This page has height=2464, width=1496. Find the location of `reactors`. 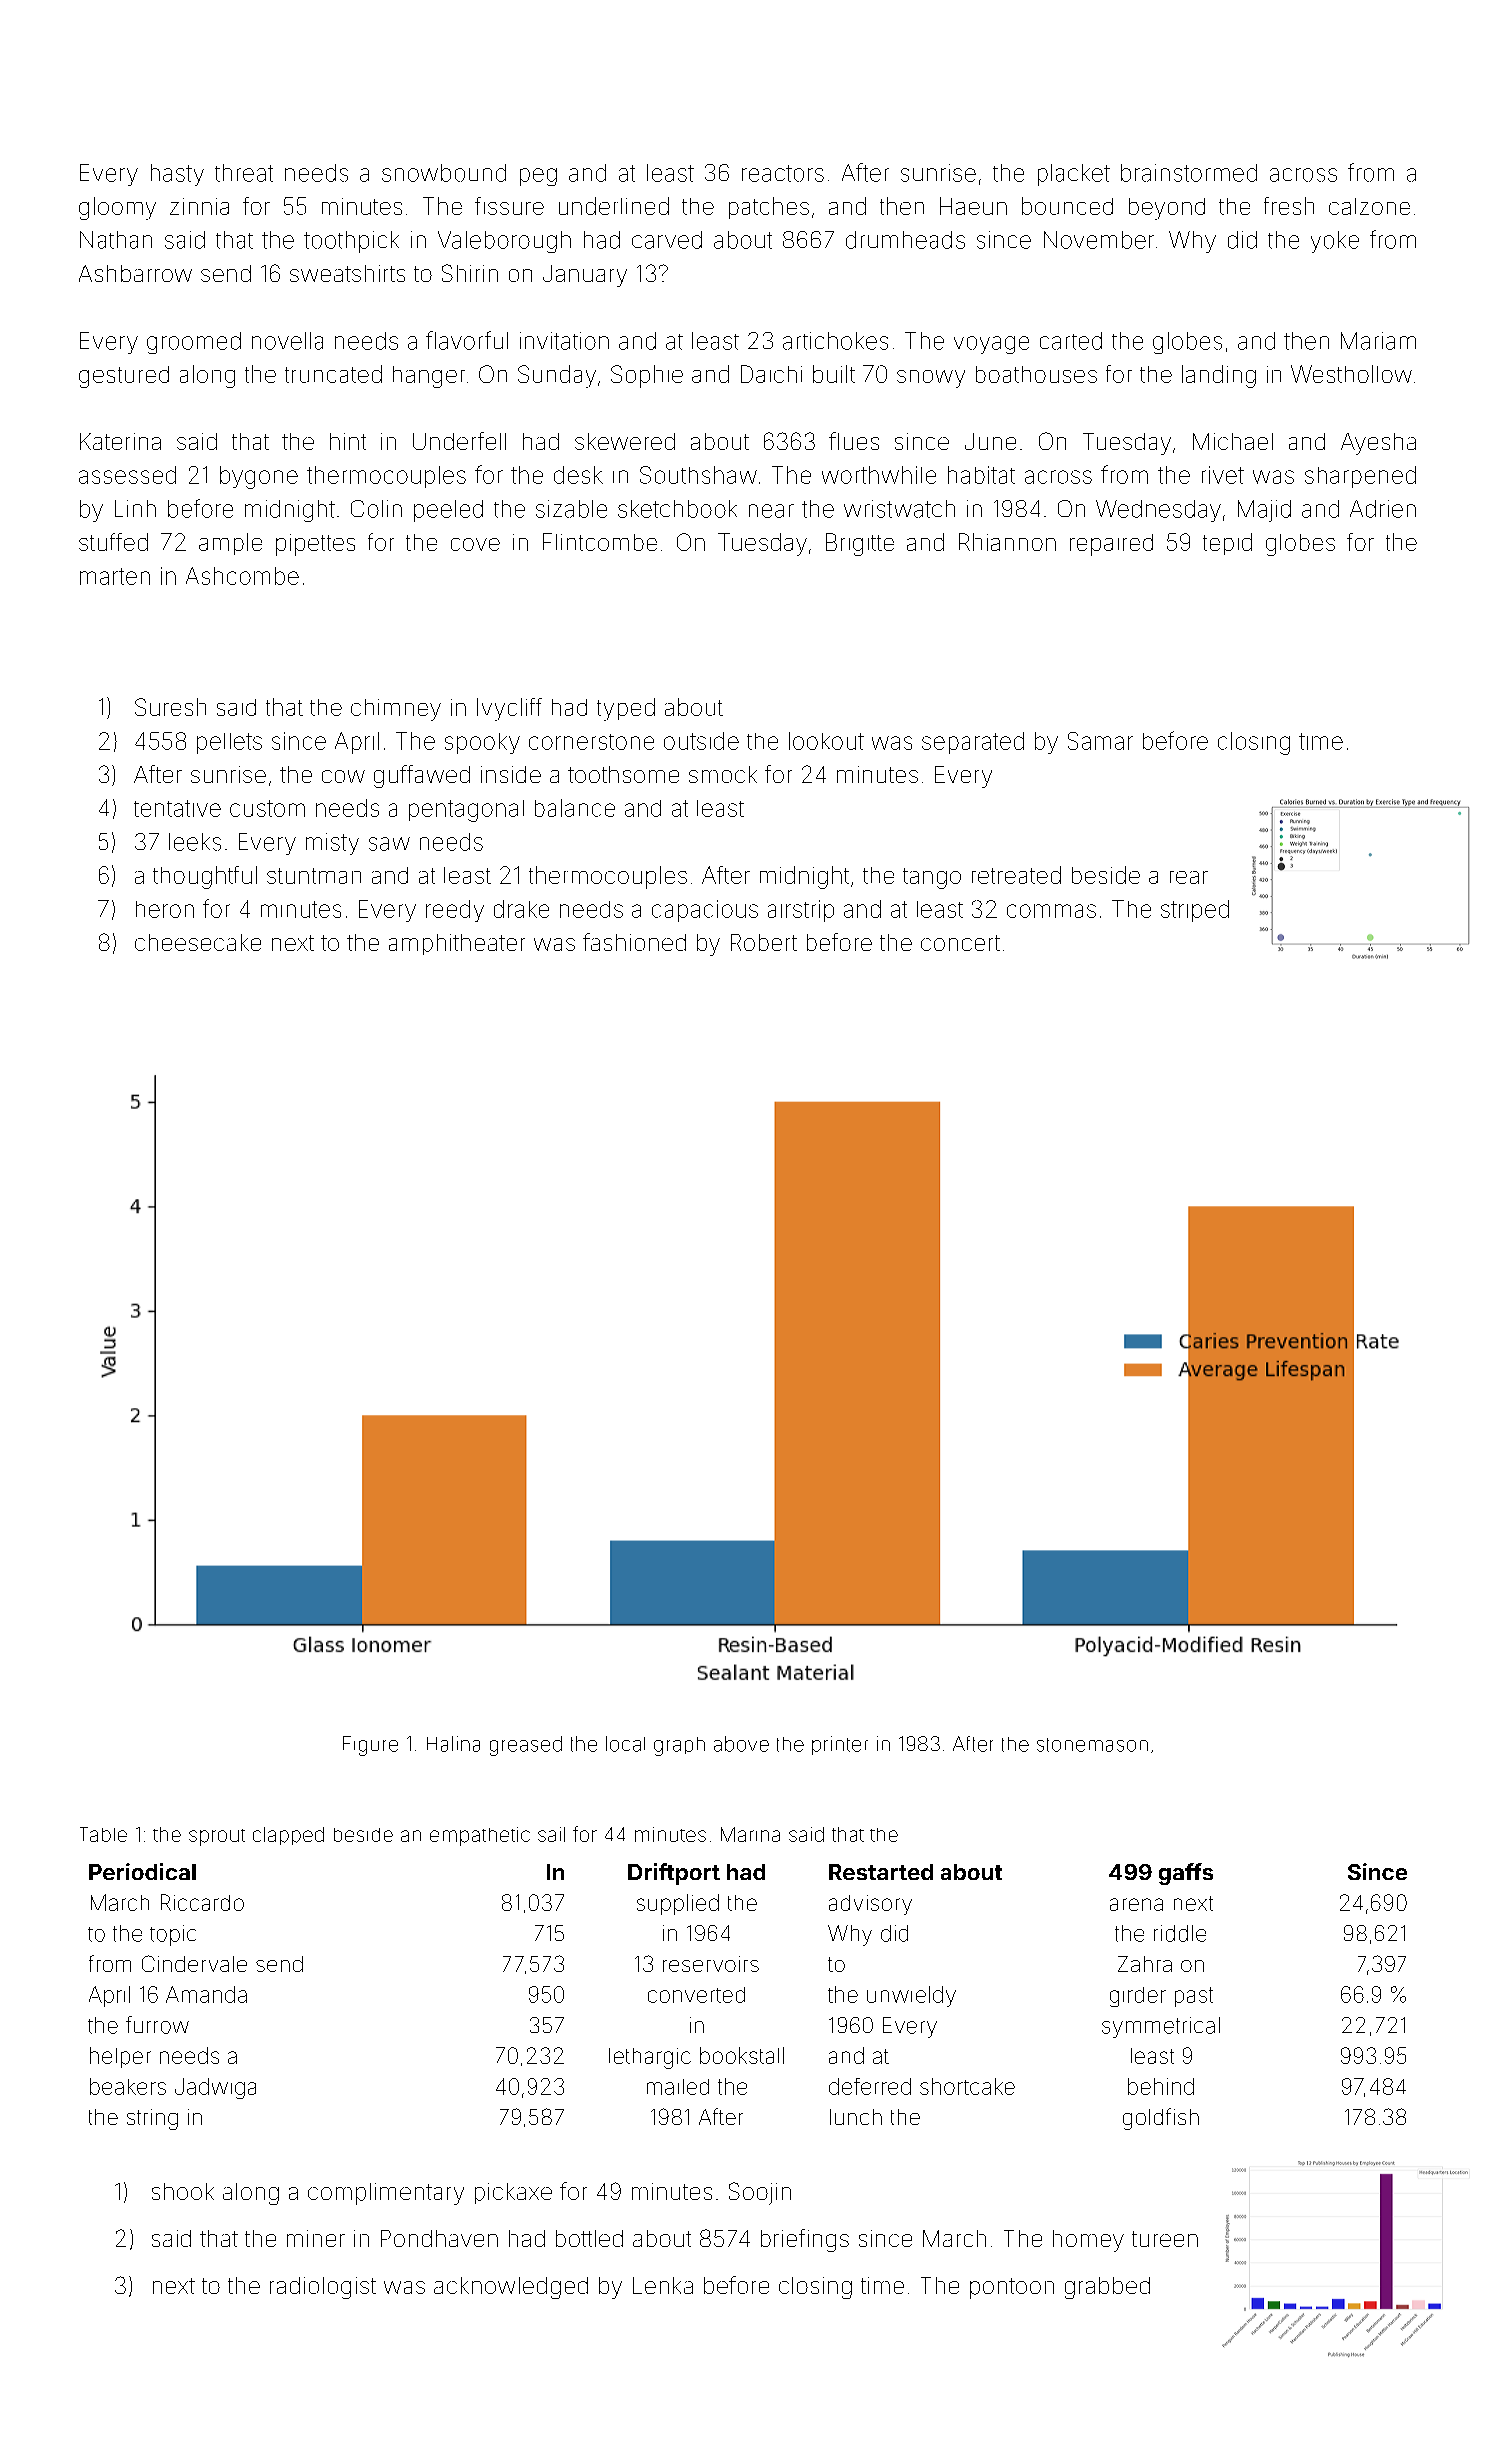

reactors is located at coordinates (783, 173).
